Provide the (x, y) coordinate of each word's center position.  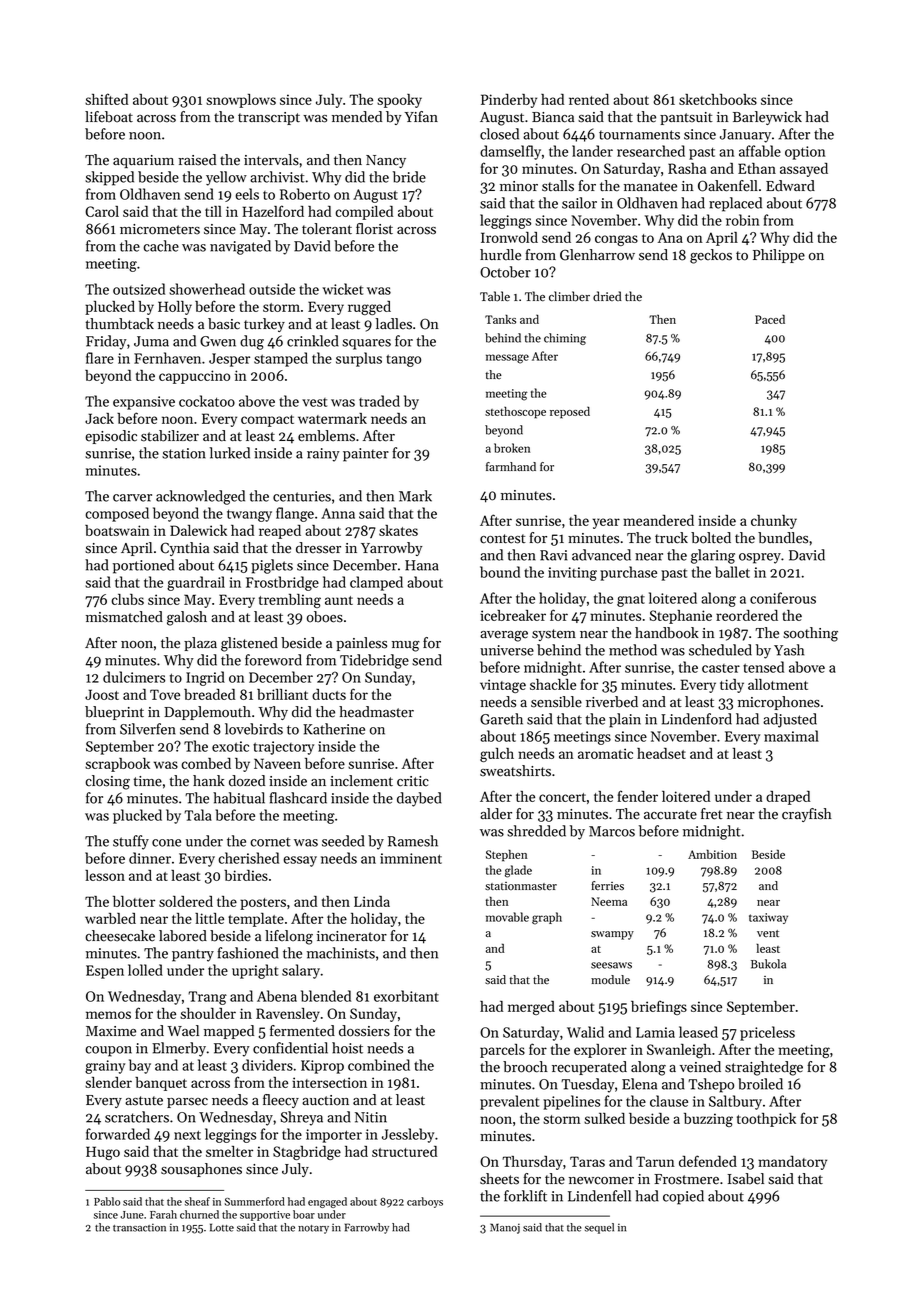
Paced (770, 319)
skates (398, 530)
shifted (106, 99)
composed (117, 514)
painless (361, 644)
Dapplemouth (207, 713)
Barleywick (767, 118)
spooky (399, 101)
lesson (105, 875)
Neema (609, 901)
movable (507, 917)
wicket (342, 289)
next (187, 1135)
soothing (810, 634)
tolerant (327, 229)
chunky (774, 522)
